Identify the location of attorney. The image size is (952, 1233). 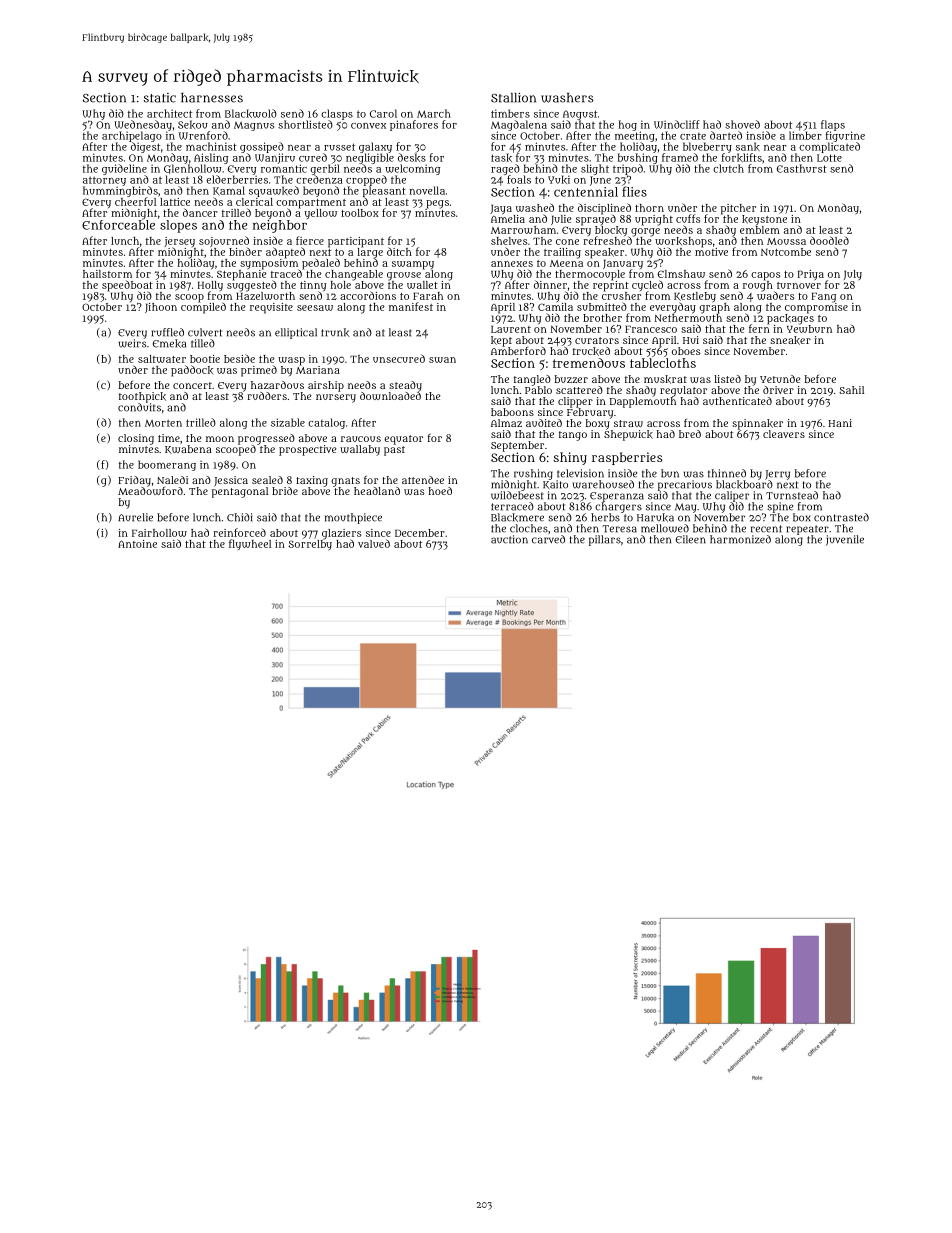
(104, 181).
